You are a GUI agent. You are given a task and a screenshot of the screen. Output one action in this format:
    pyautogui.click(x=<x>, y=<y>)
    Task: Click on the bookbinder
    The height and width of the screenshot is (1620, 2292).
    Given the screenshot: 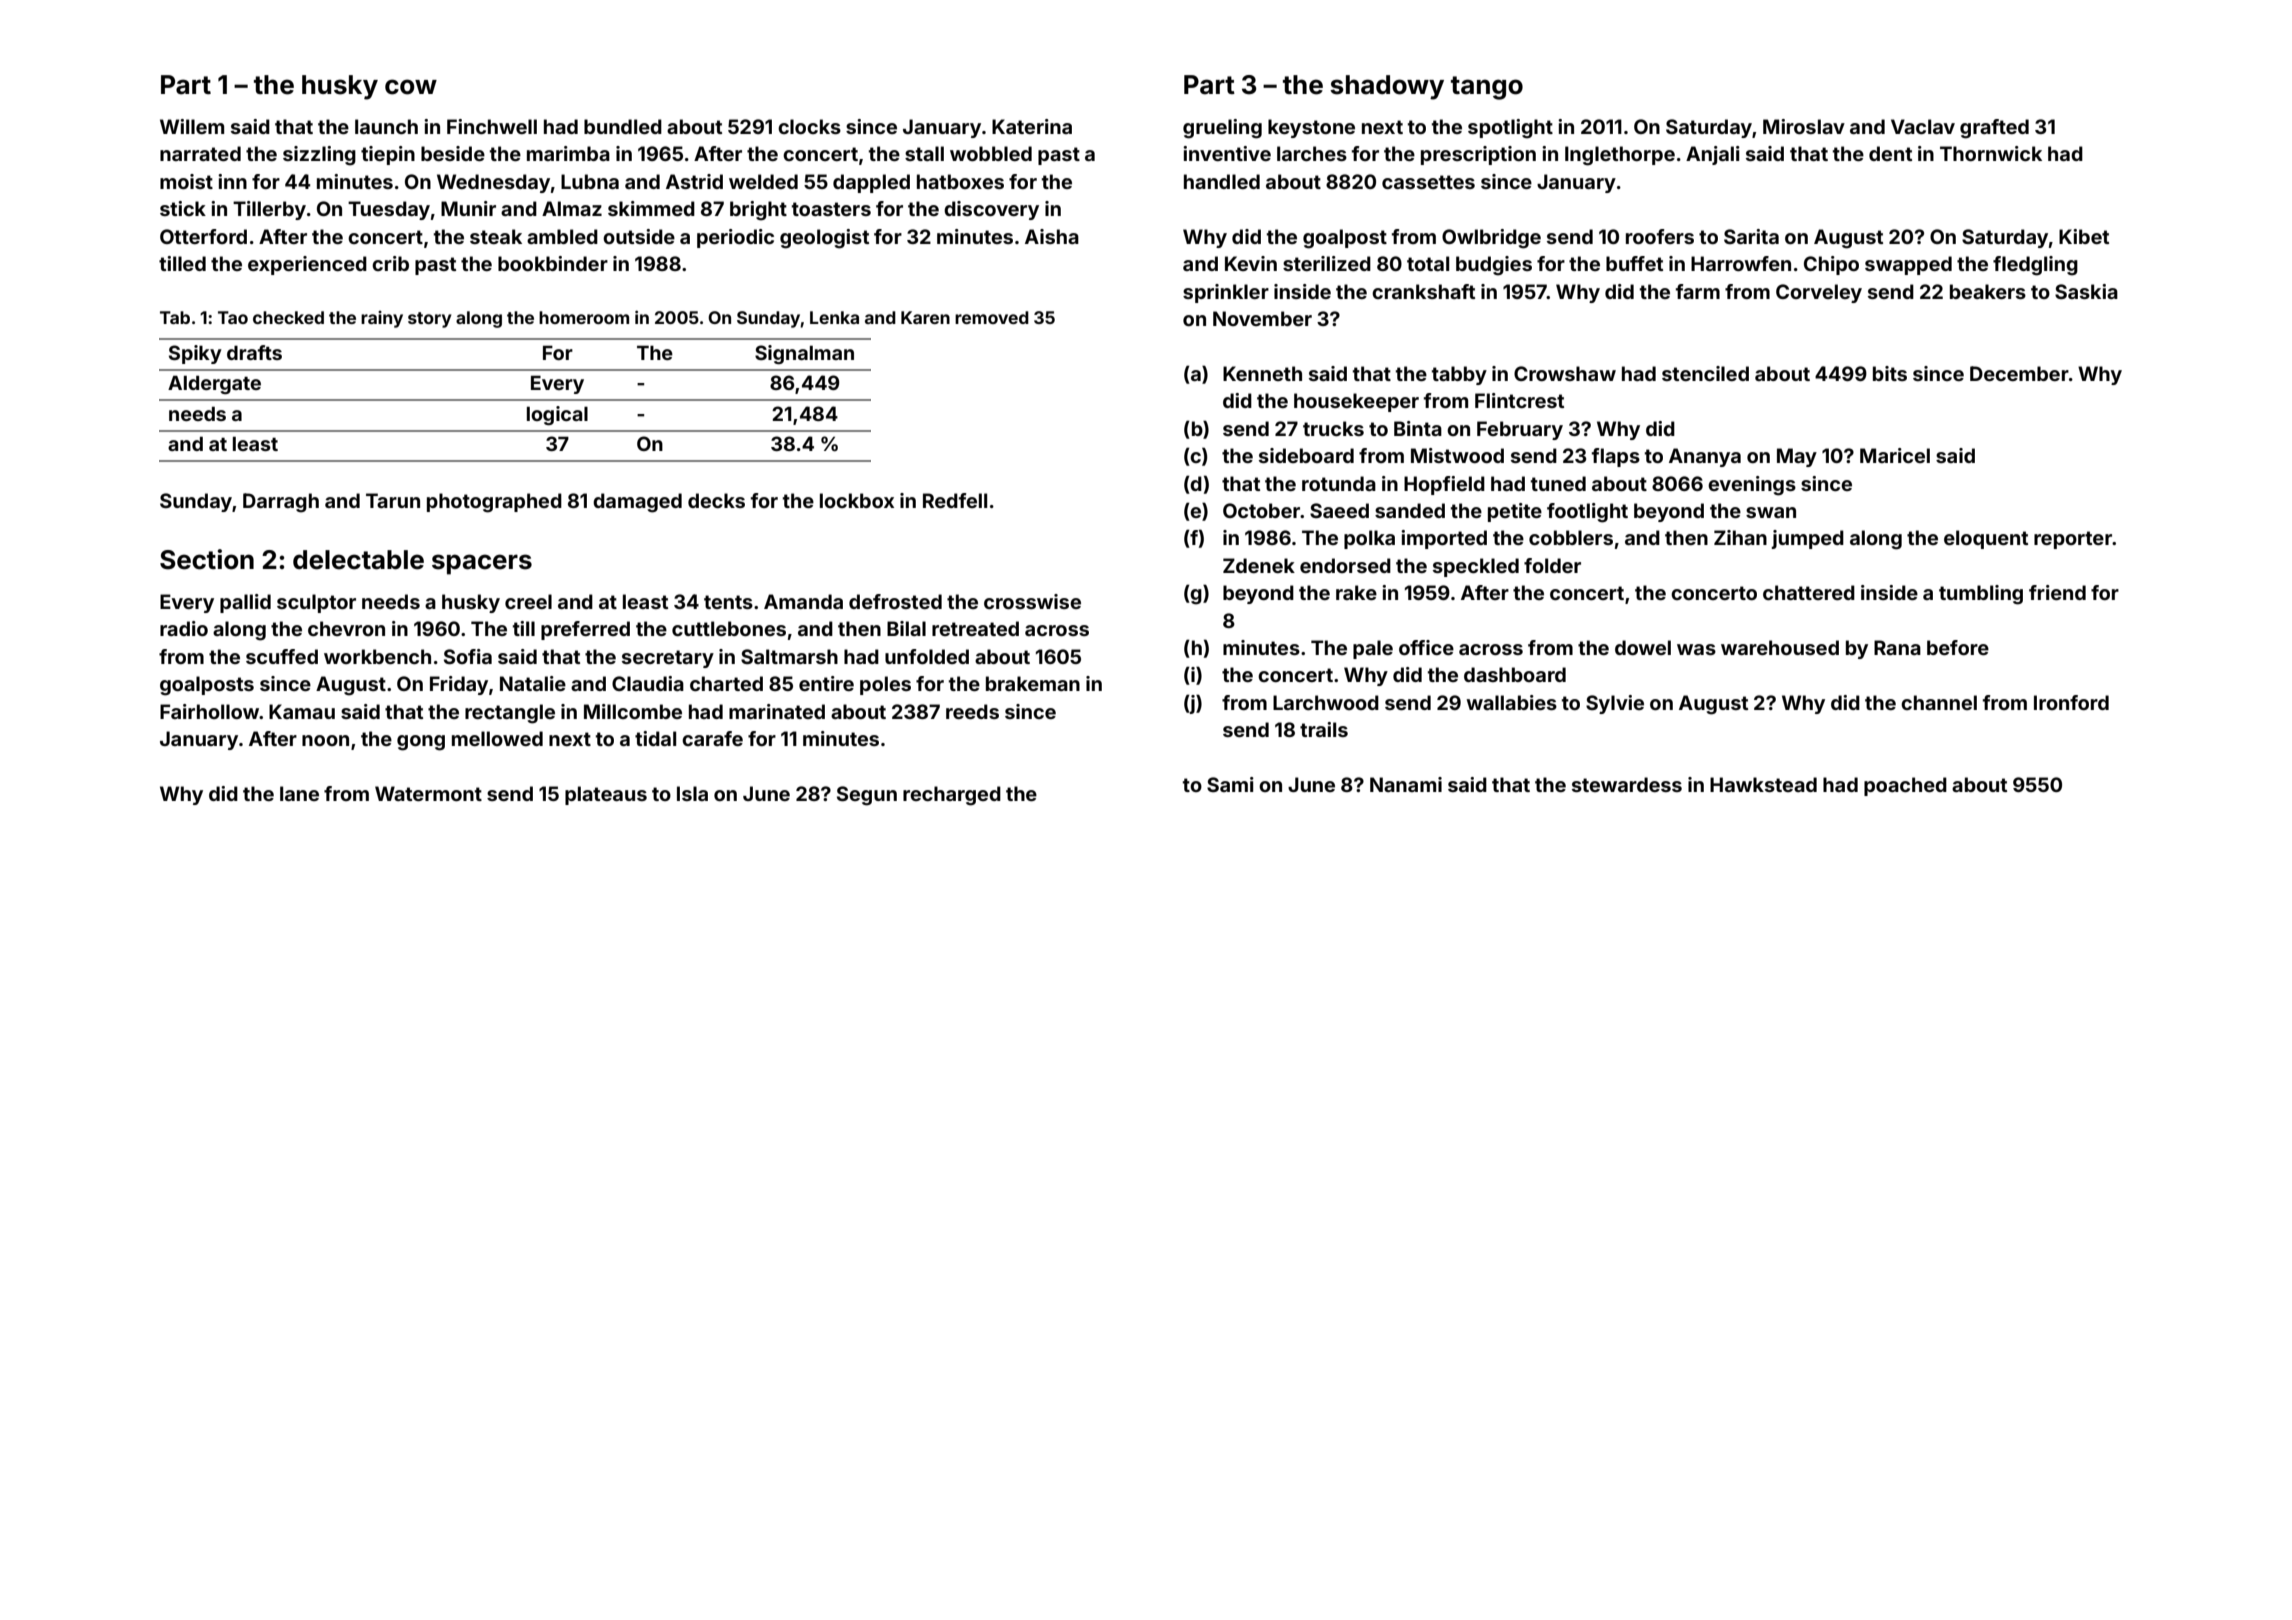 What is the action you would take?
    pyautogui.click(x=553, y=263)
